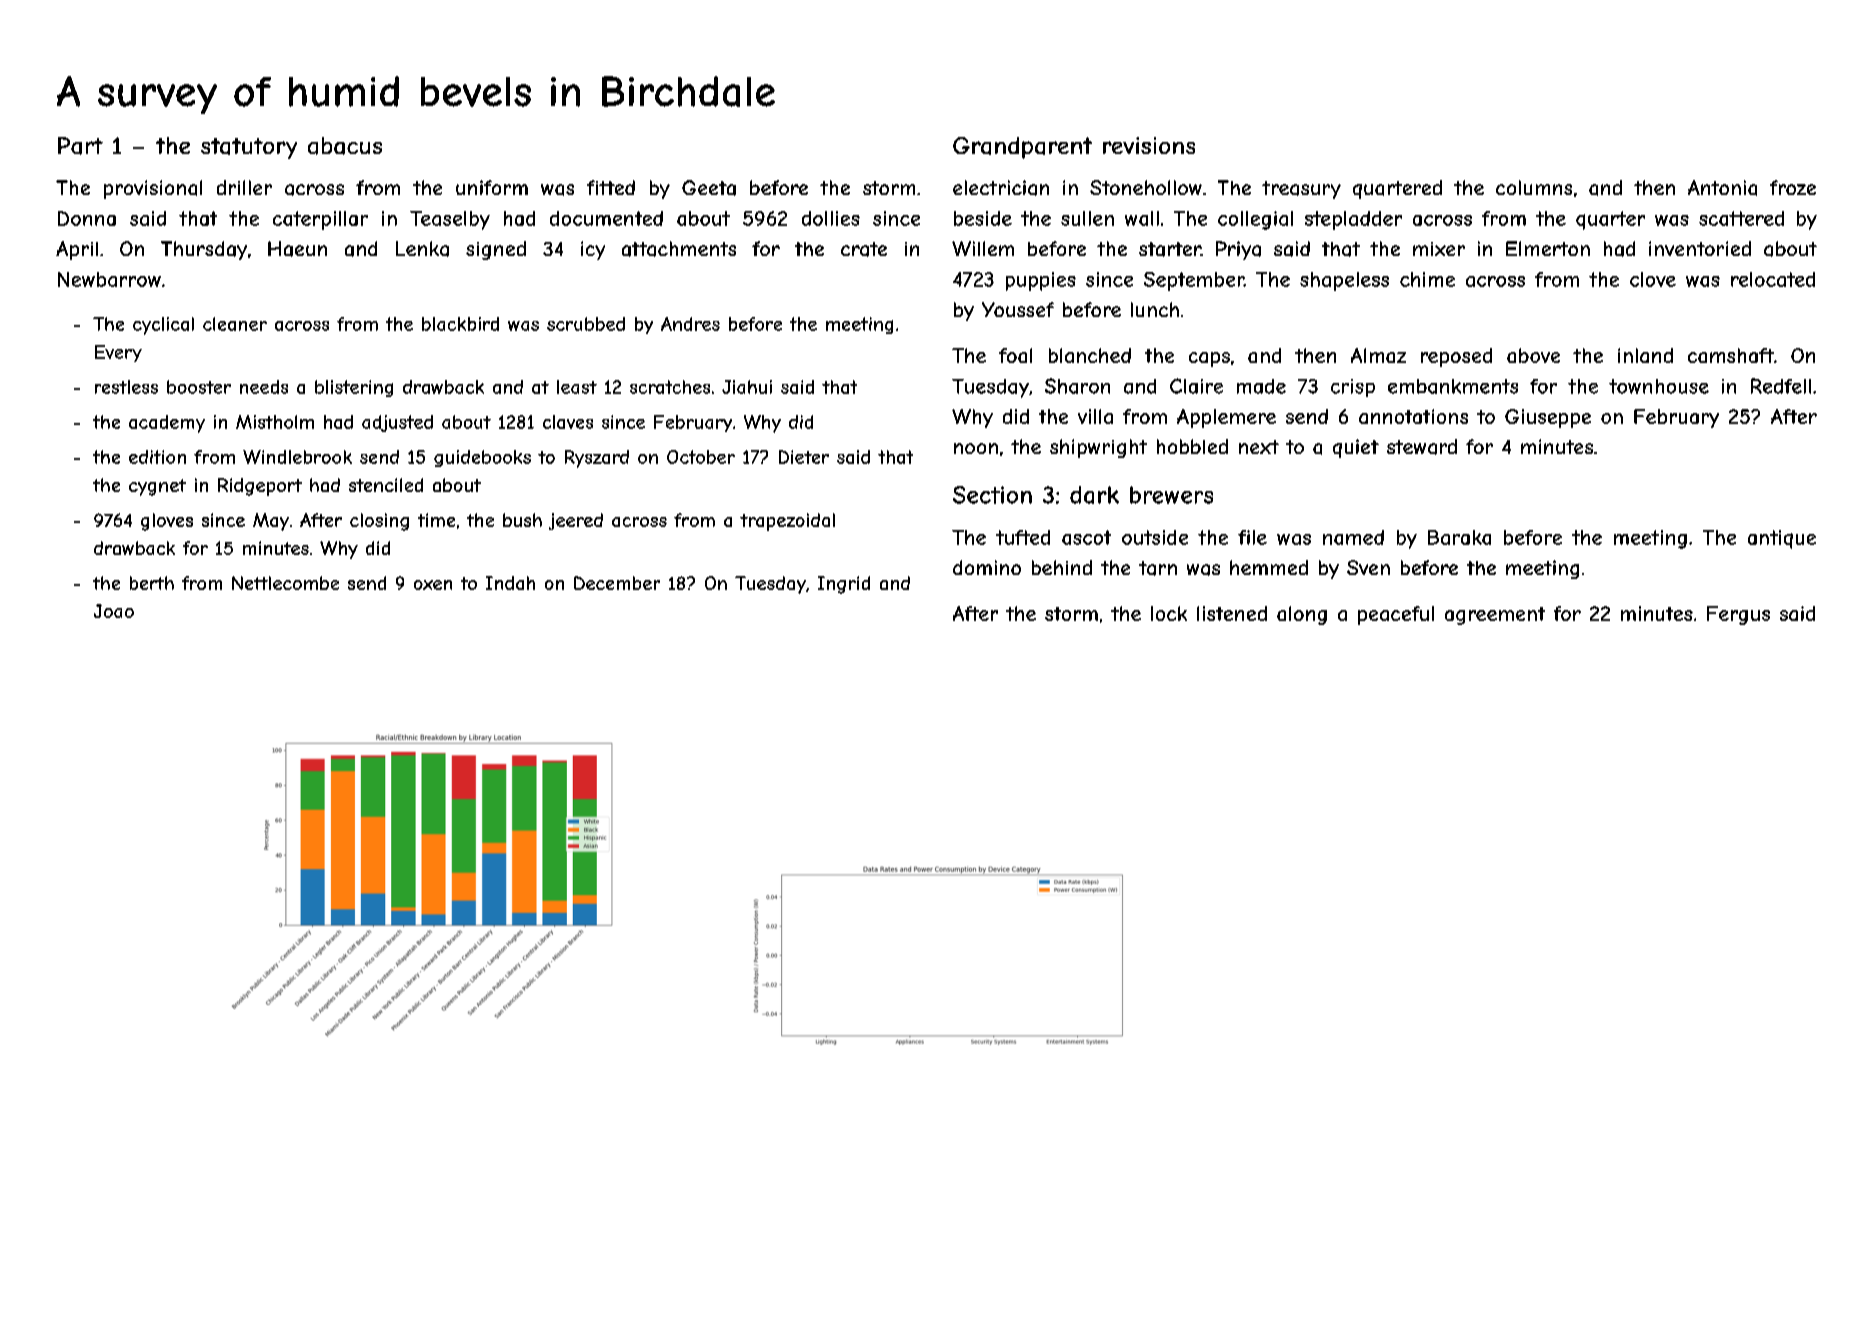 This document has height=1324, width=1873. I want to click on revisions, so click(1149, 145).
